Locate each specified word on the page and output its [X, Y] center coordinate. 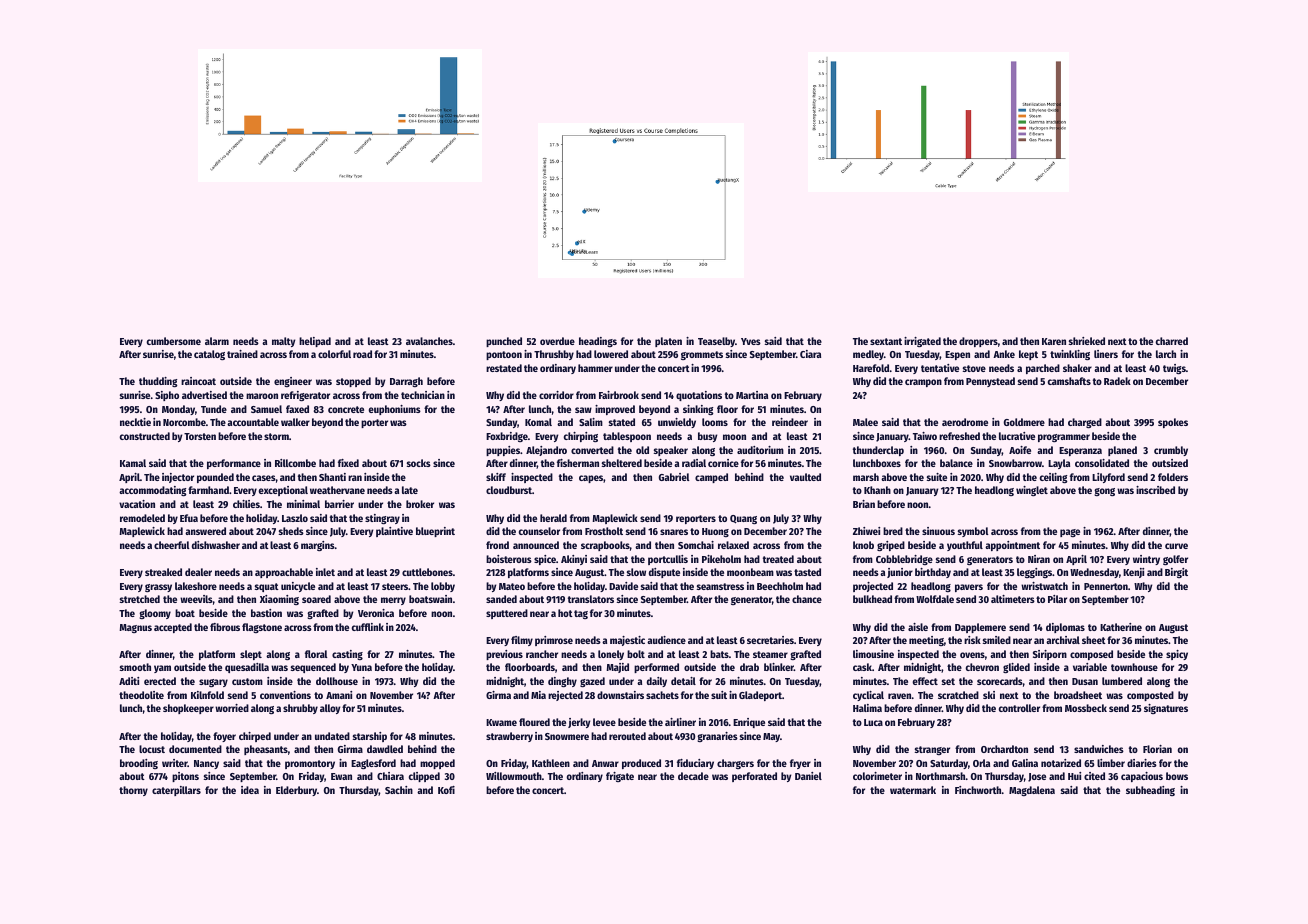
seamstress [720, 586]
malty [283, 342]
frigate [620, 777]
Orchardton [1004, 749]
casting [347, 655]
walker [295, 422]
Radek [1117, 381]
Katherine [1121, 627]
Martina [752, 395]
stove [974, 368]
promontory [310, 764]
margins [318, 546]
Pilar [1057, 599]
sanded [501, 599]
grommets [702, 355]
